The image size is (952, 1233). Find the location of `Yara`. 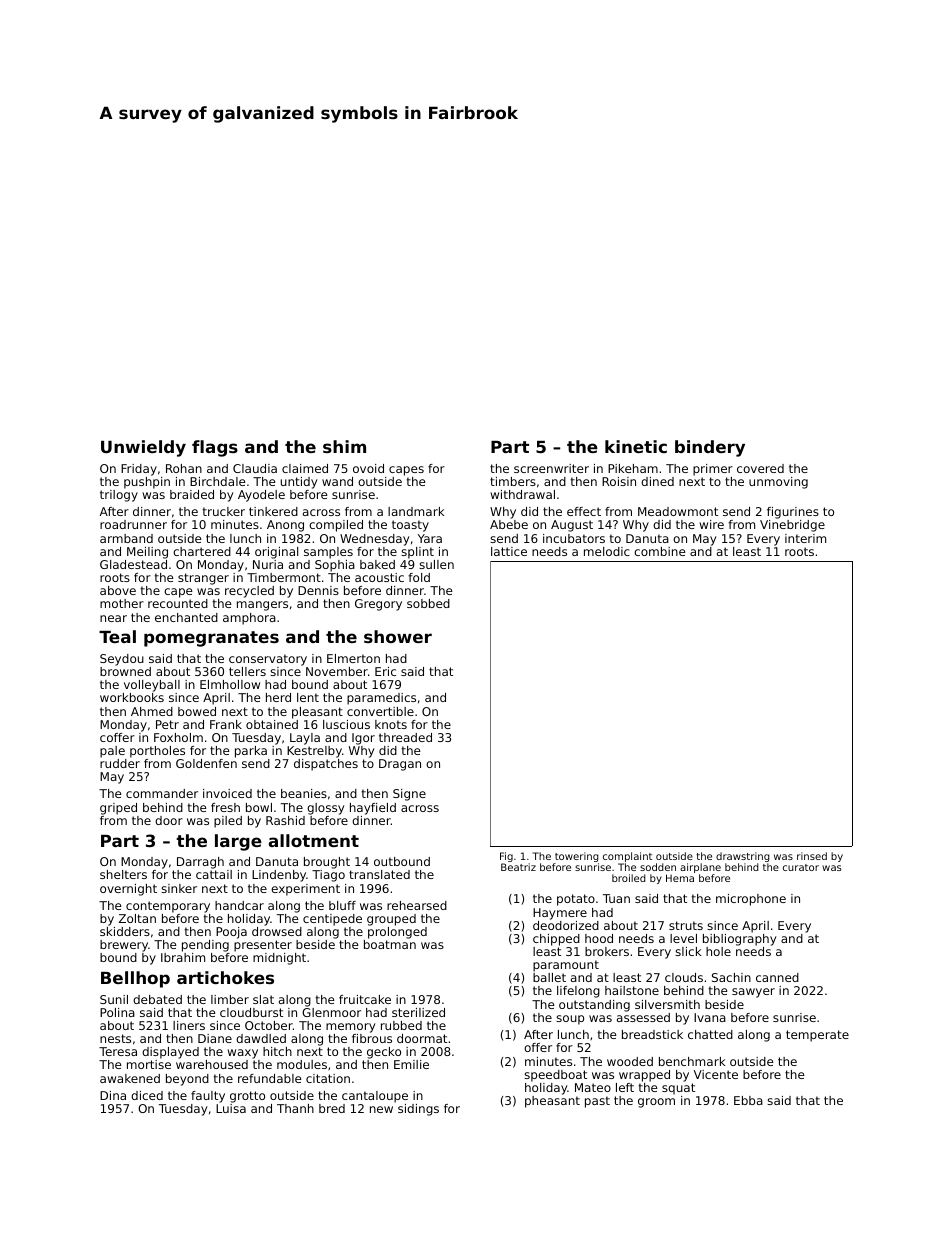

Yara is located at coordinates (430, 538).
